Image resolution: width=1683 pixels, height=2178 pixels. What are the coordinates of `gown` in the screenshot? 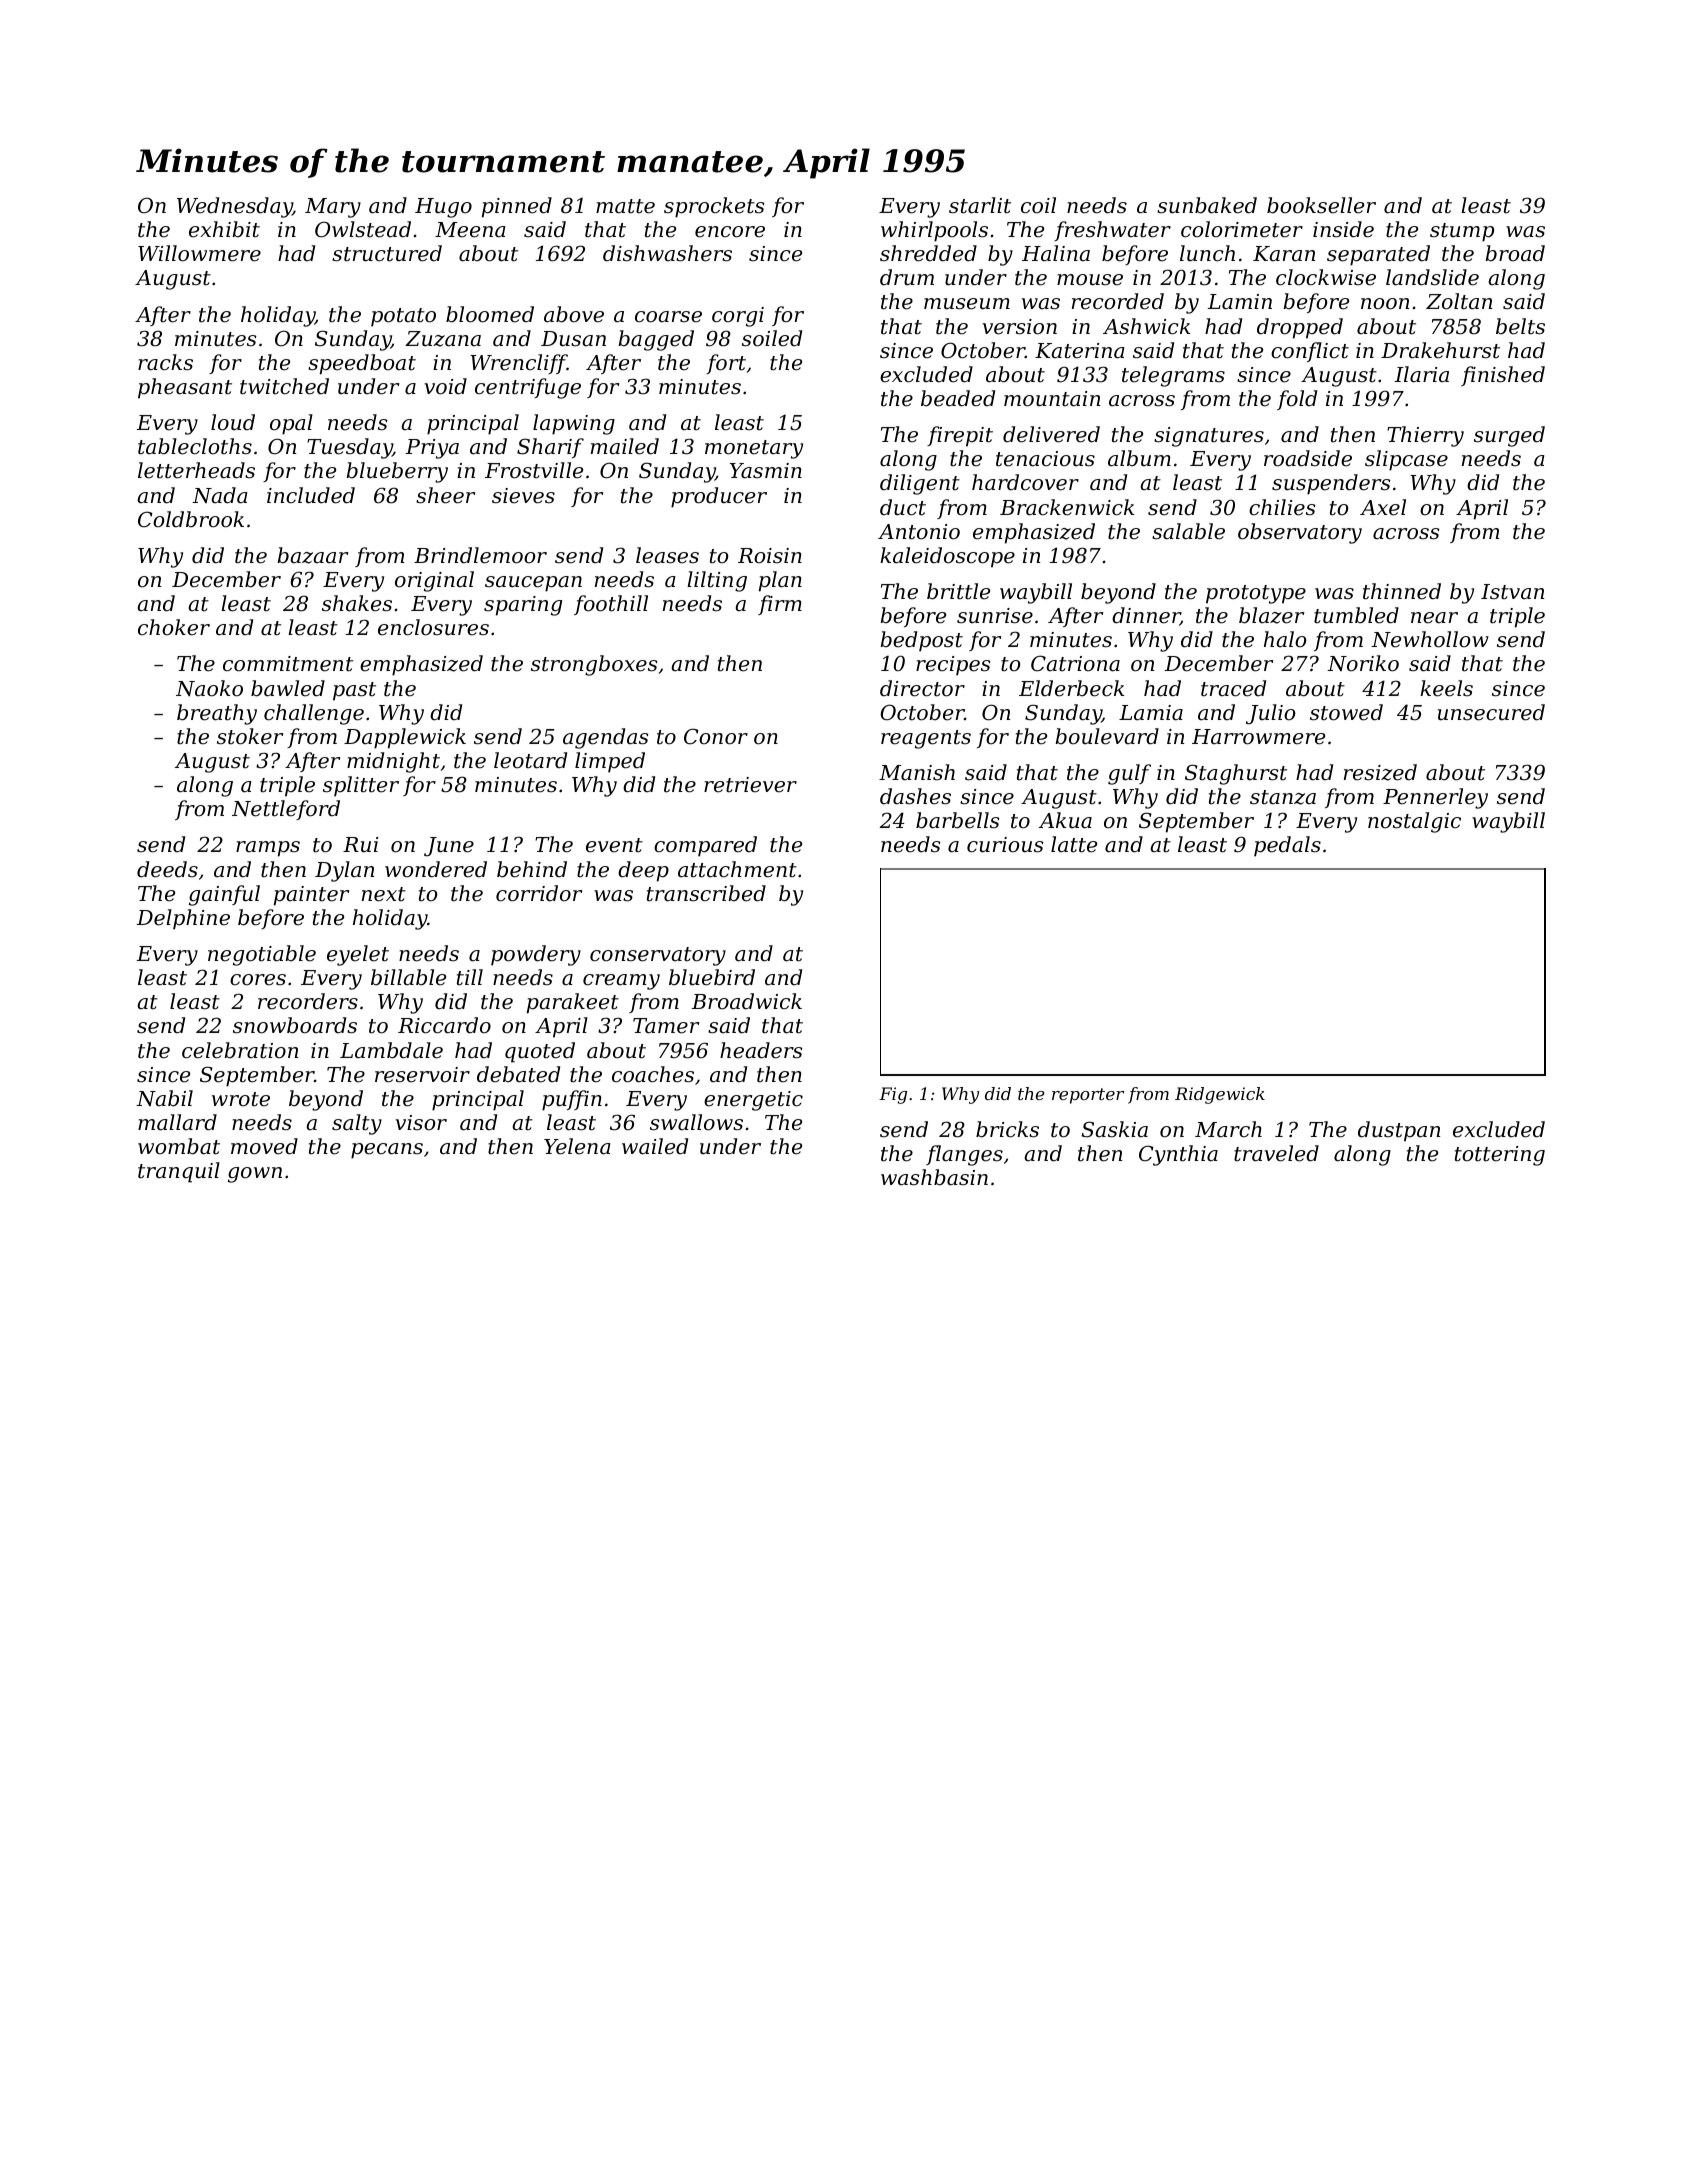 It's located at (255, 1175).
